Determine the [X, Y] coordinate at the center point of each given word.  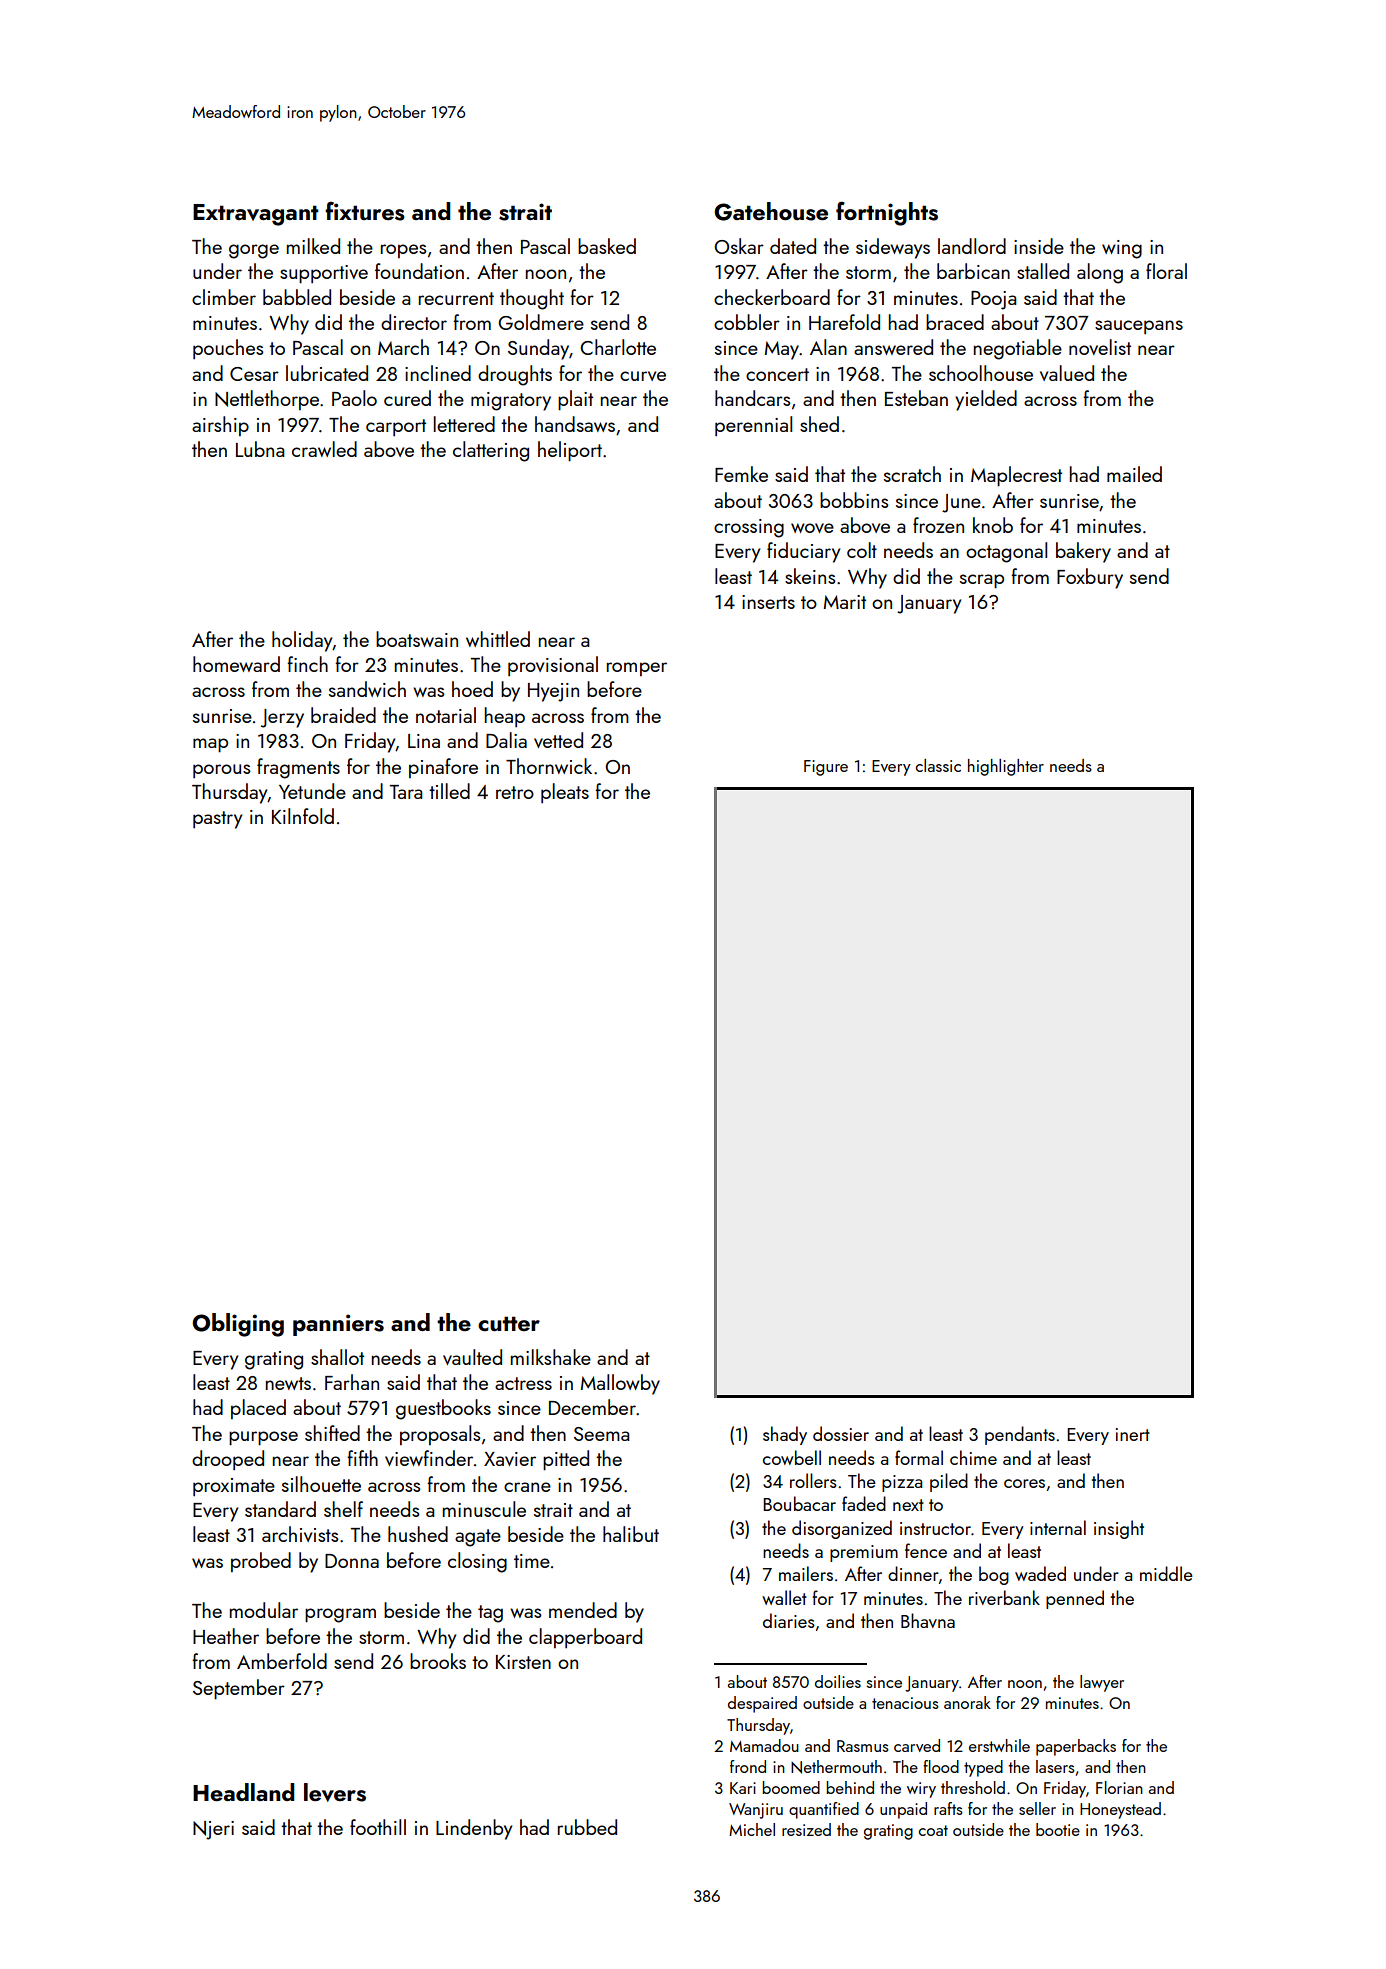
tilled [449, 791]
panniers [338, 1325]
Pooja [993, 300]
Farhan [352, 1382]
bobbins [854, 500]
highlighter [1006, 767]
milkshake [551, 1357]
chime [973, 1457]
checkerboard [772, 297]
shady [785, 1435]
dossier [841, 1433]
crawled [324, 449]
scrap [982, 581]
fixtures [365, 211]
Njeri [213, 1830]
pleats [565, 793]
